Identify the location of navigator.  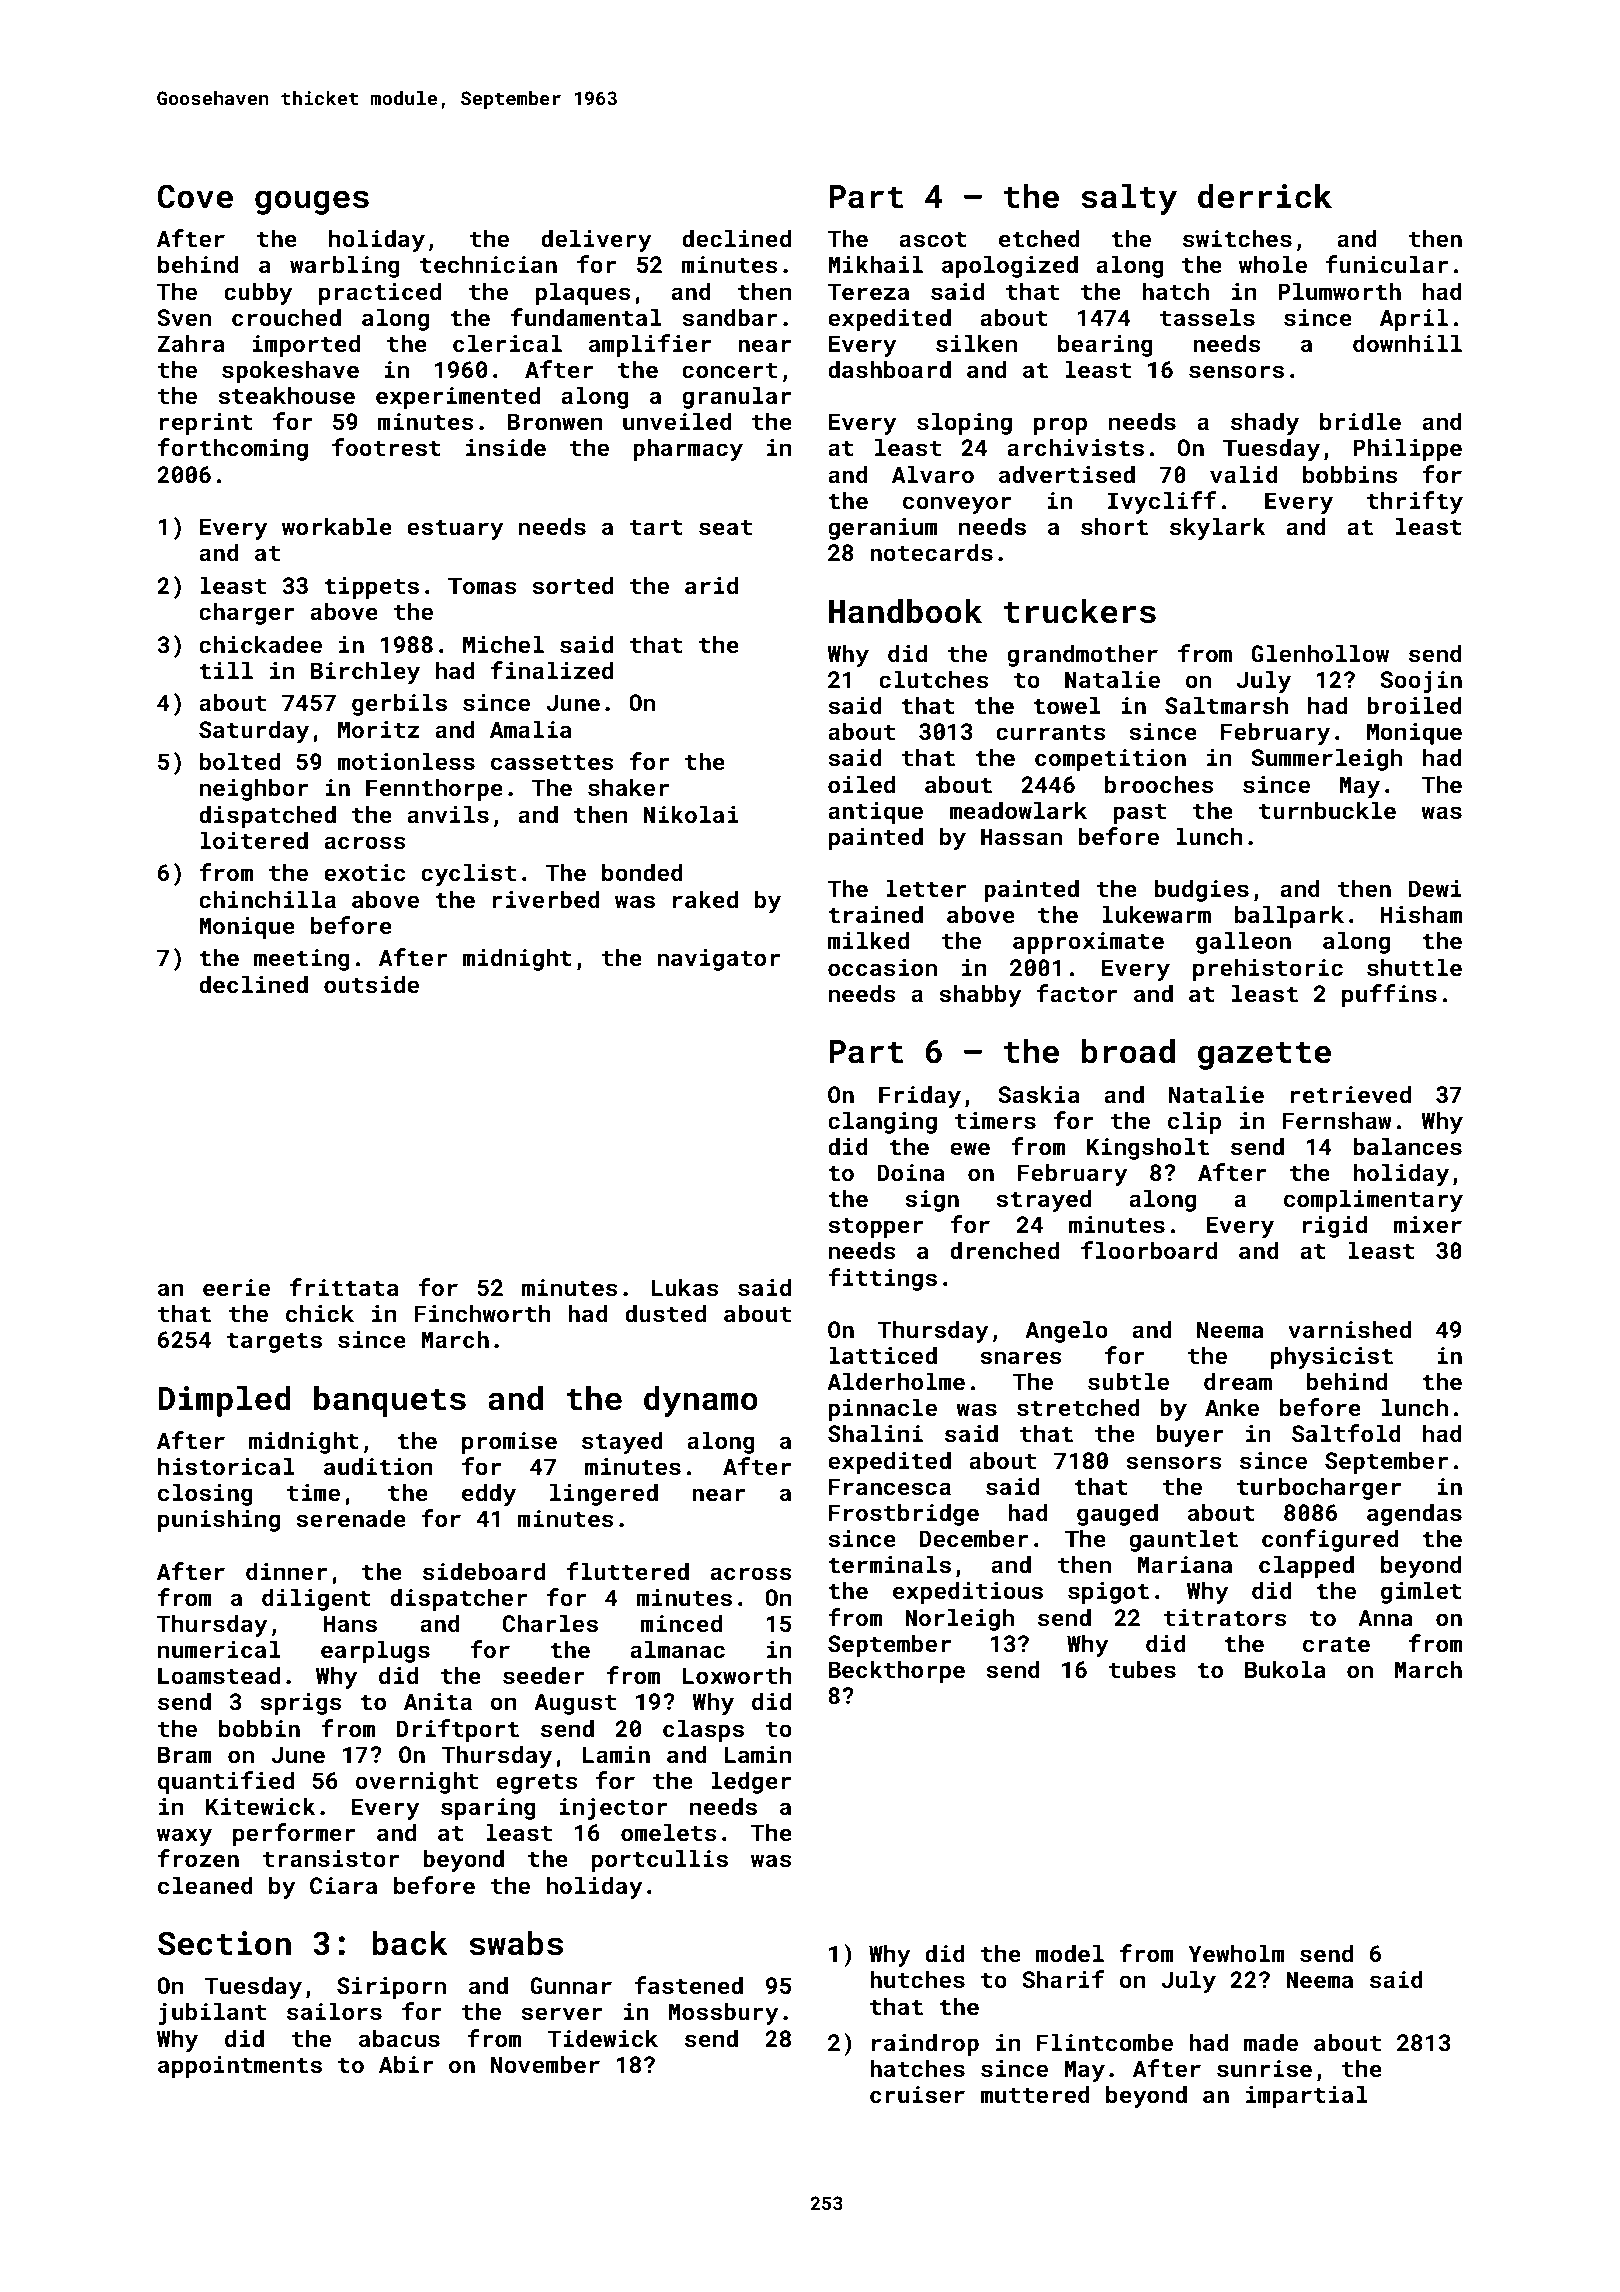
(719, 960).
